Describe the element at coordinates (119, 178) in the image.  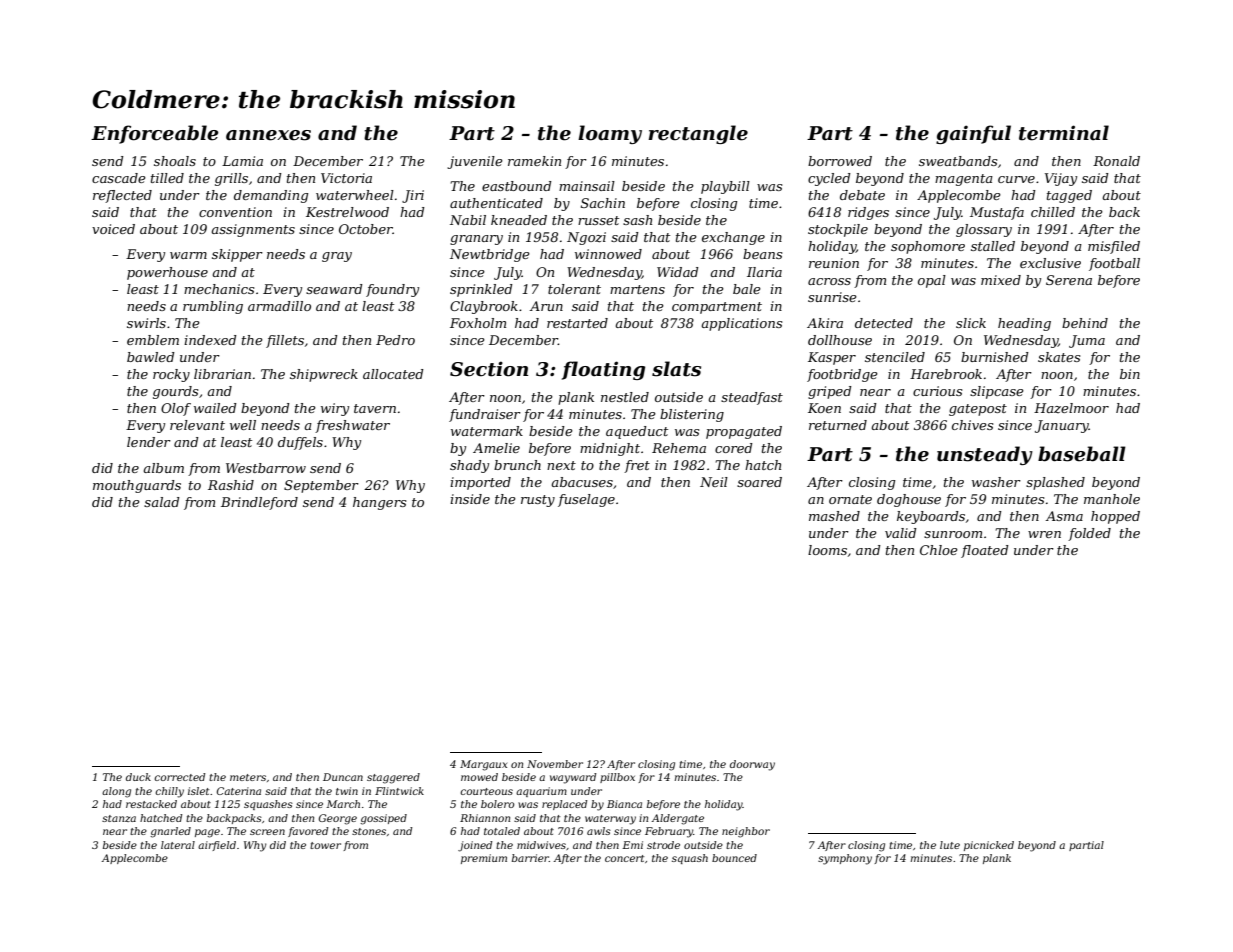
I see `cascade` at that location.
